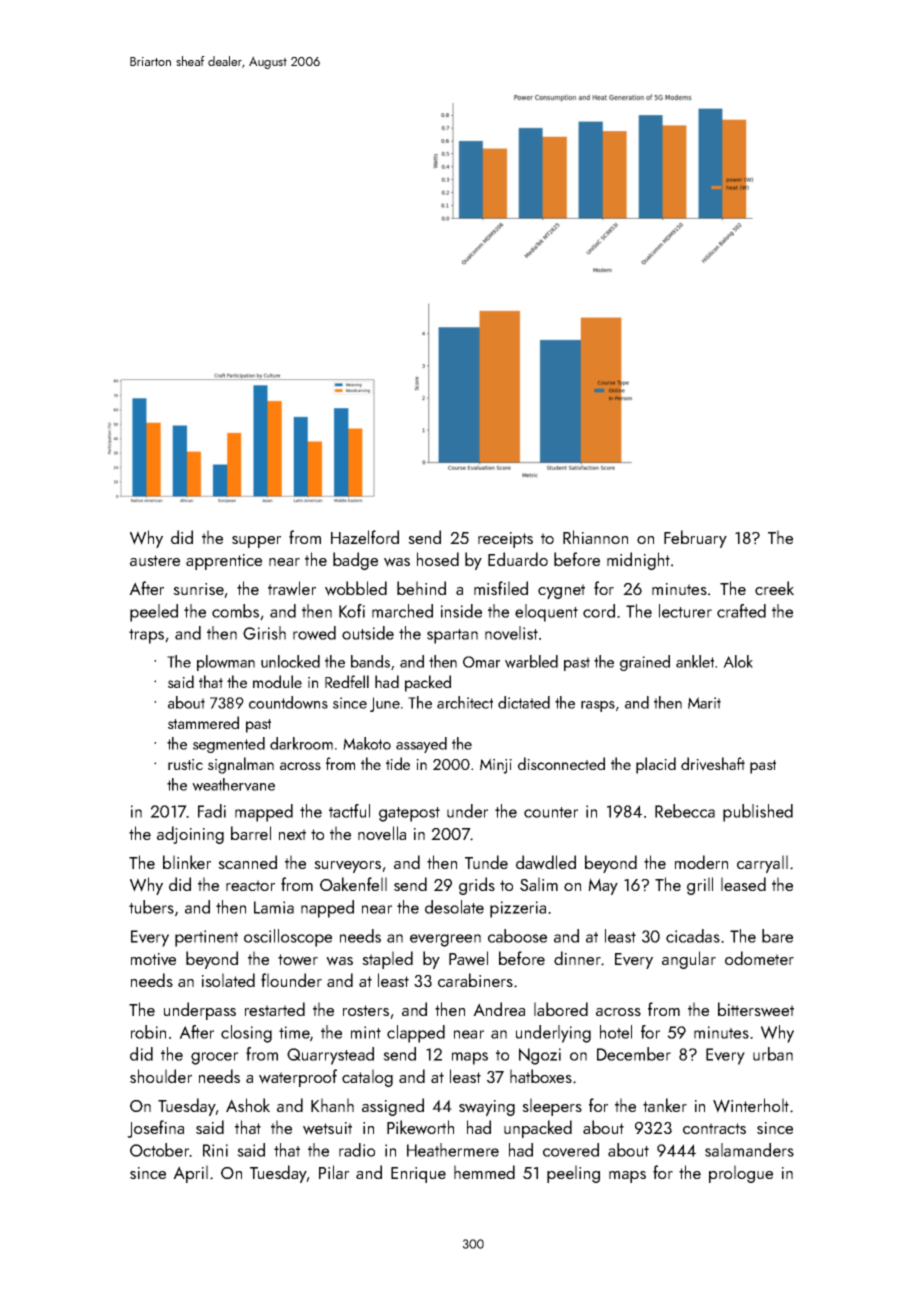 This screenshot has width=924, height=1314. Describe the element at coordinates (215, 1150) in the screenshot. I see `Rini` at that location.
